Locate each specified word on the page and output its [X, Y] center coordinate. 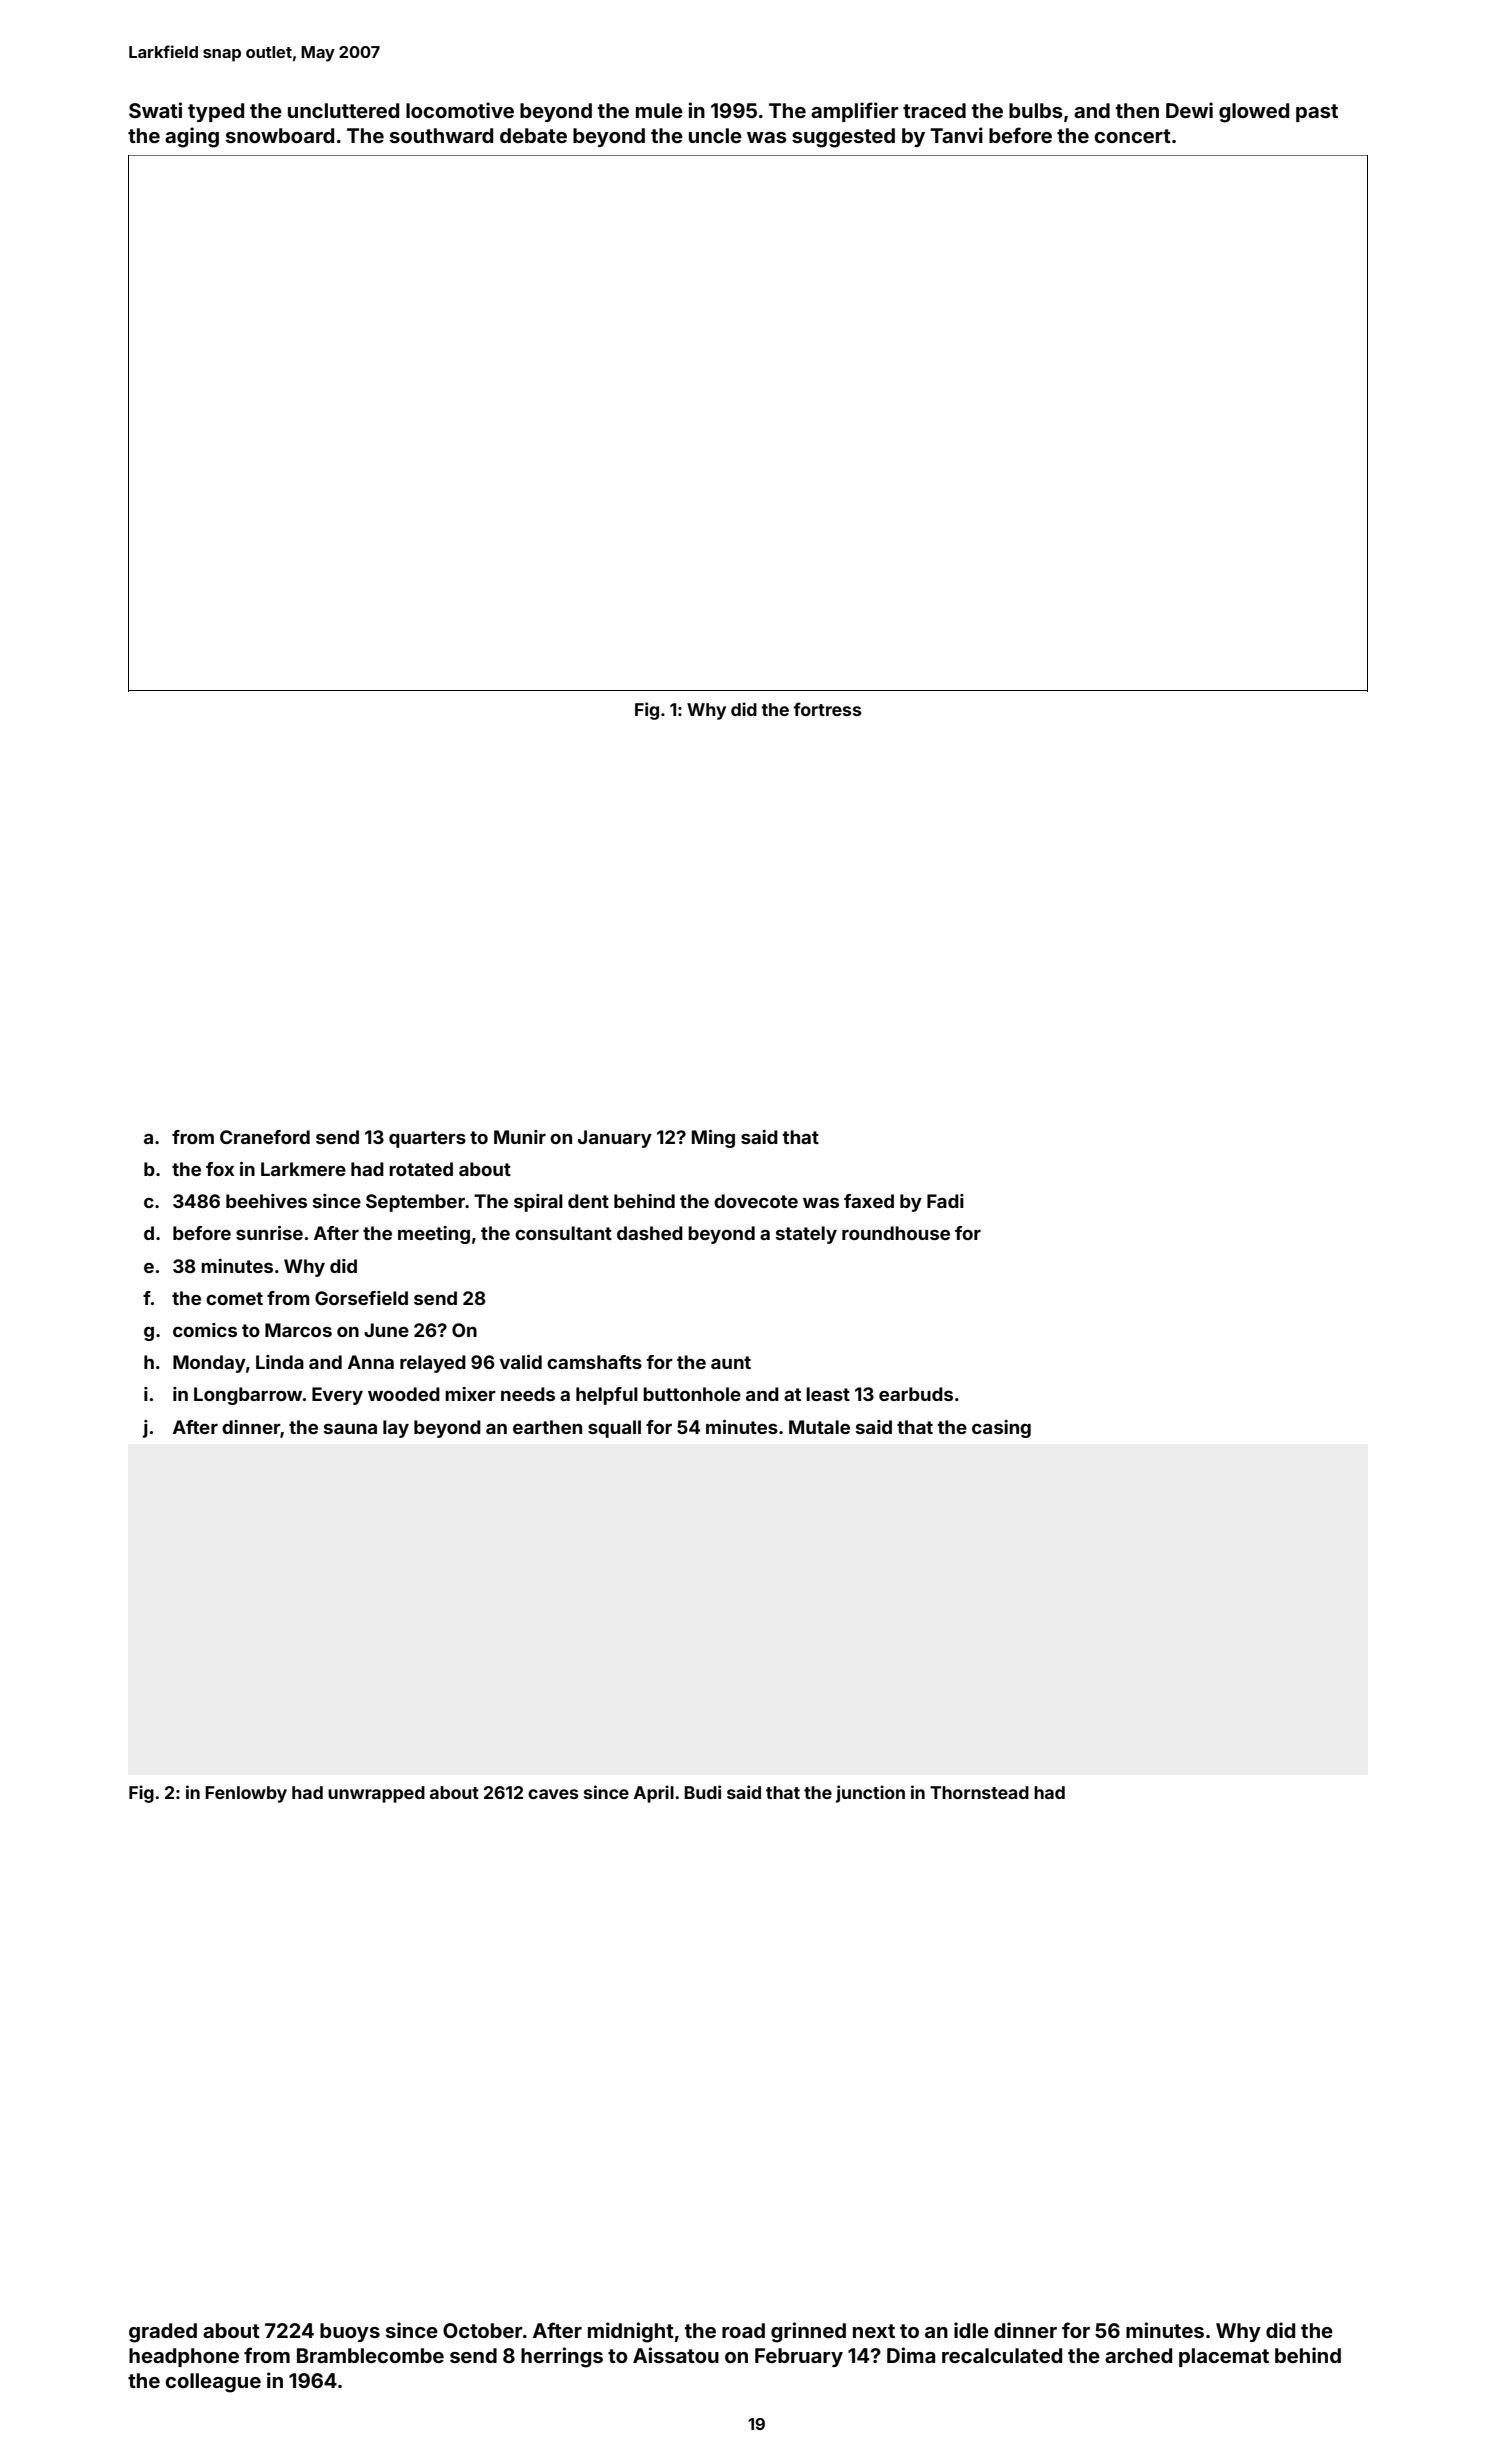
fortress [827, 709]
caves [553, 1794]
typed [216, 112]
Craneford [265, 1137]
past [1317, 113]
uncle [715, 135]
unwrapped [376, 1794]
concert [1132, 136]
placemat [1224, 2357]
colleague [213, 2383]
